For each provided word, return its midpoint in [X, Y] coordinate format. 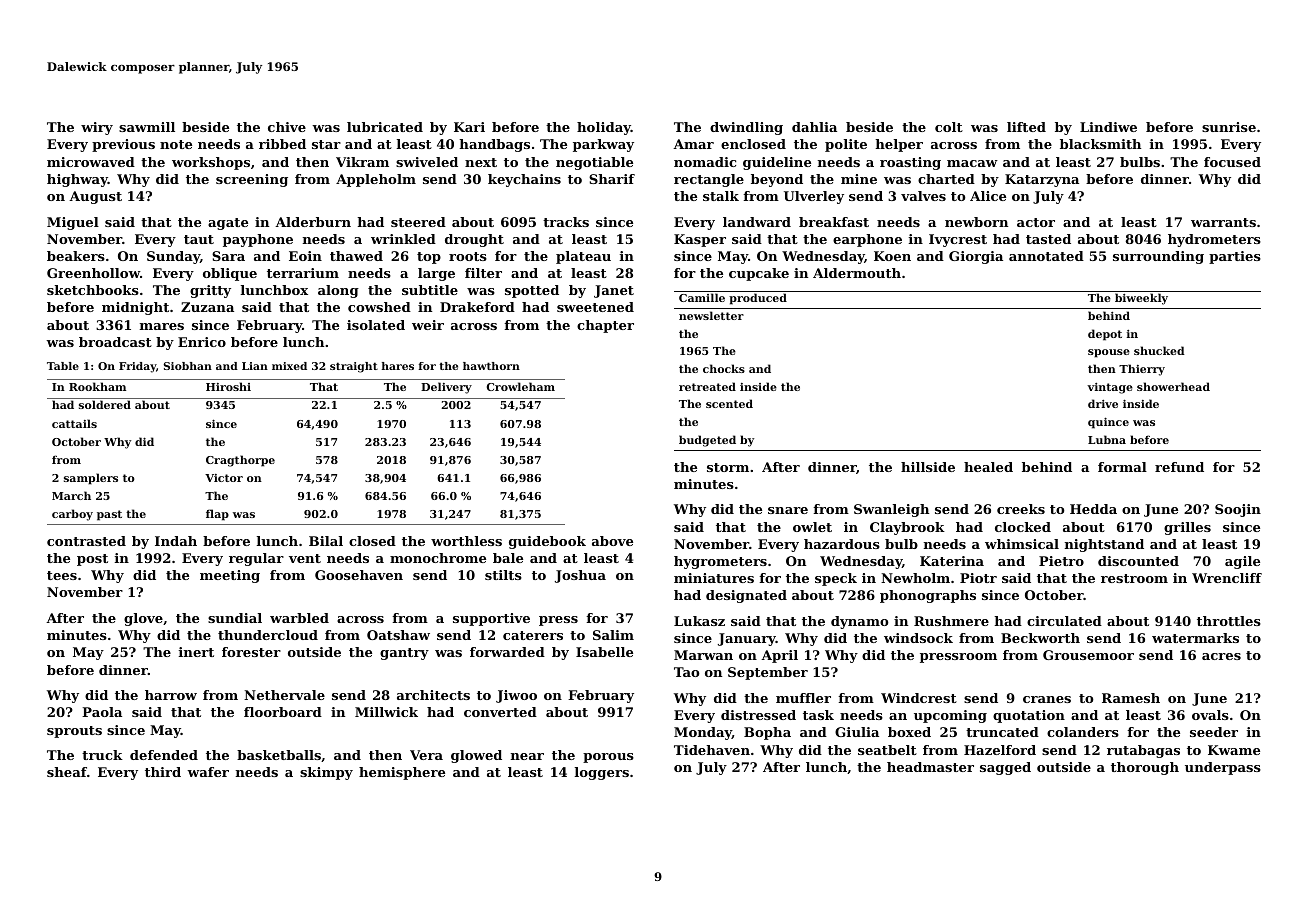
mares [162, 326]
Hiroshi [228, 386]
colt [949, 127]
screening [252, 180]
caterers [533, 635]
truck [102, 755]
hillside [928, 467]
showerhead [1173, 386]
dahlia [814, 127]
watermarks [1195, 638]
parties [1235, 257]
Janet [614, 291]
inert [196, 652]
